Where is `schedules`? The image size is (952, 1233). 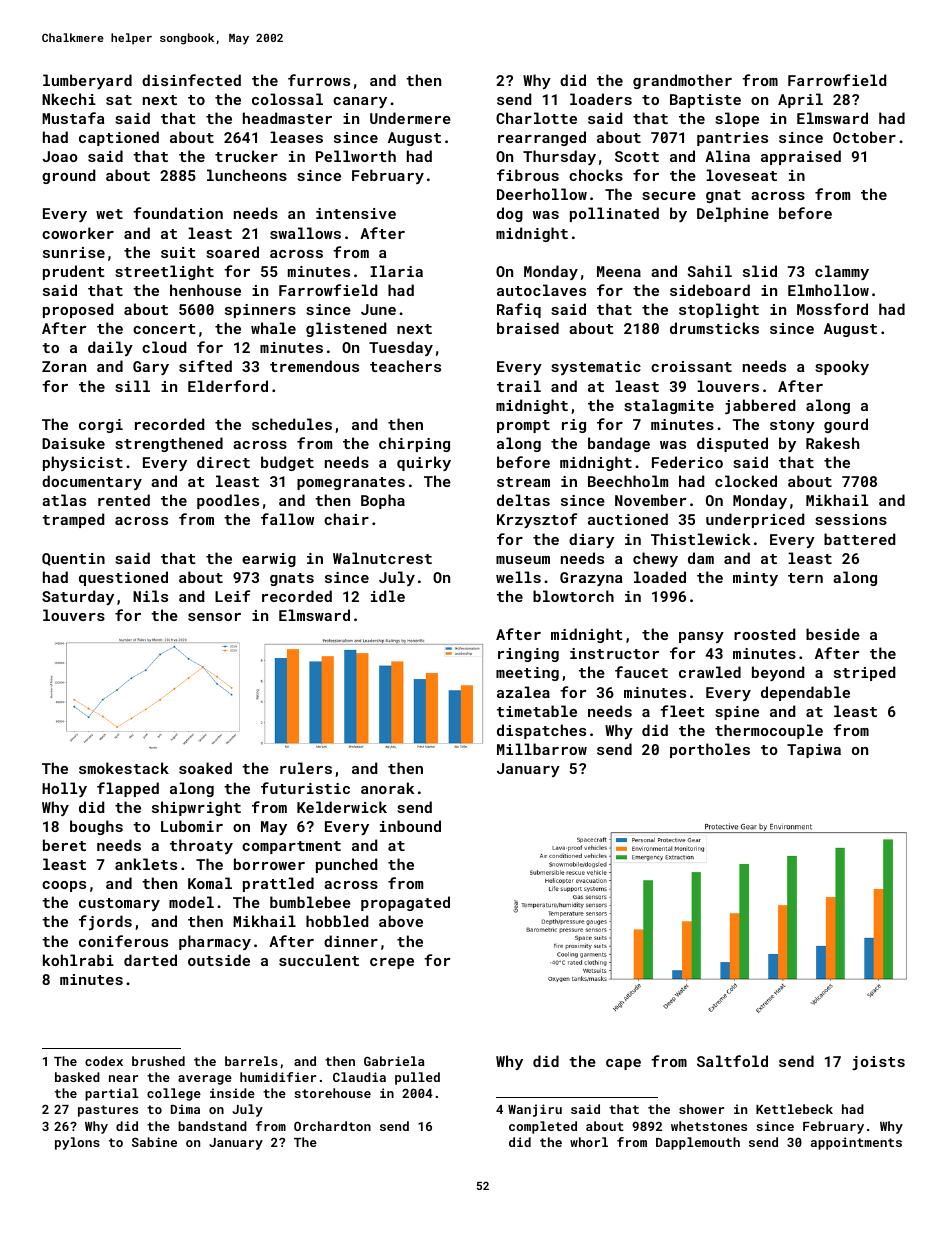
schedules is located at coordinates (292, 424).
